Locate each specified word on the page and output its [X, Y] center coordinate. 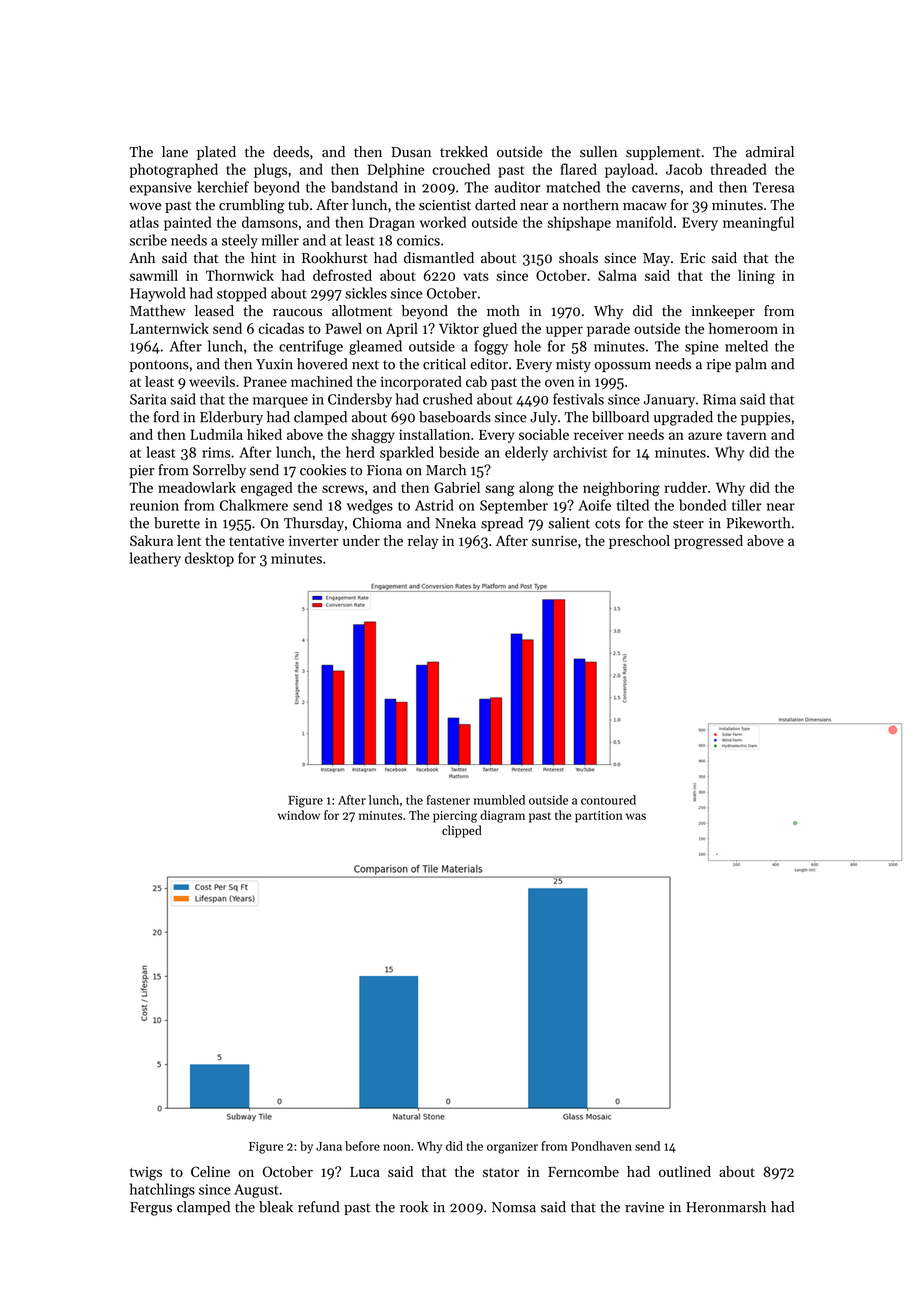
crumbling [252, 206]
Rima [719, 399]
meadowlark [197, 487]
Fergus [151, 1209]
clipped [462, 831]
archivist [580, 452]
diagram [502, 816]
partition [599, 817]
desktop [209, 559]
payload [629, 170]
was [636, 816]
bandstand [364, 187]
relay [423, 542]
